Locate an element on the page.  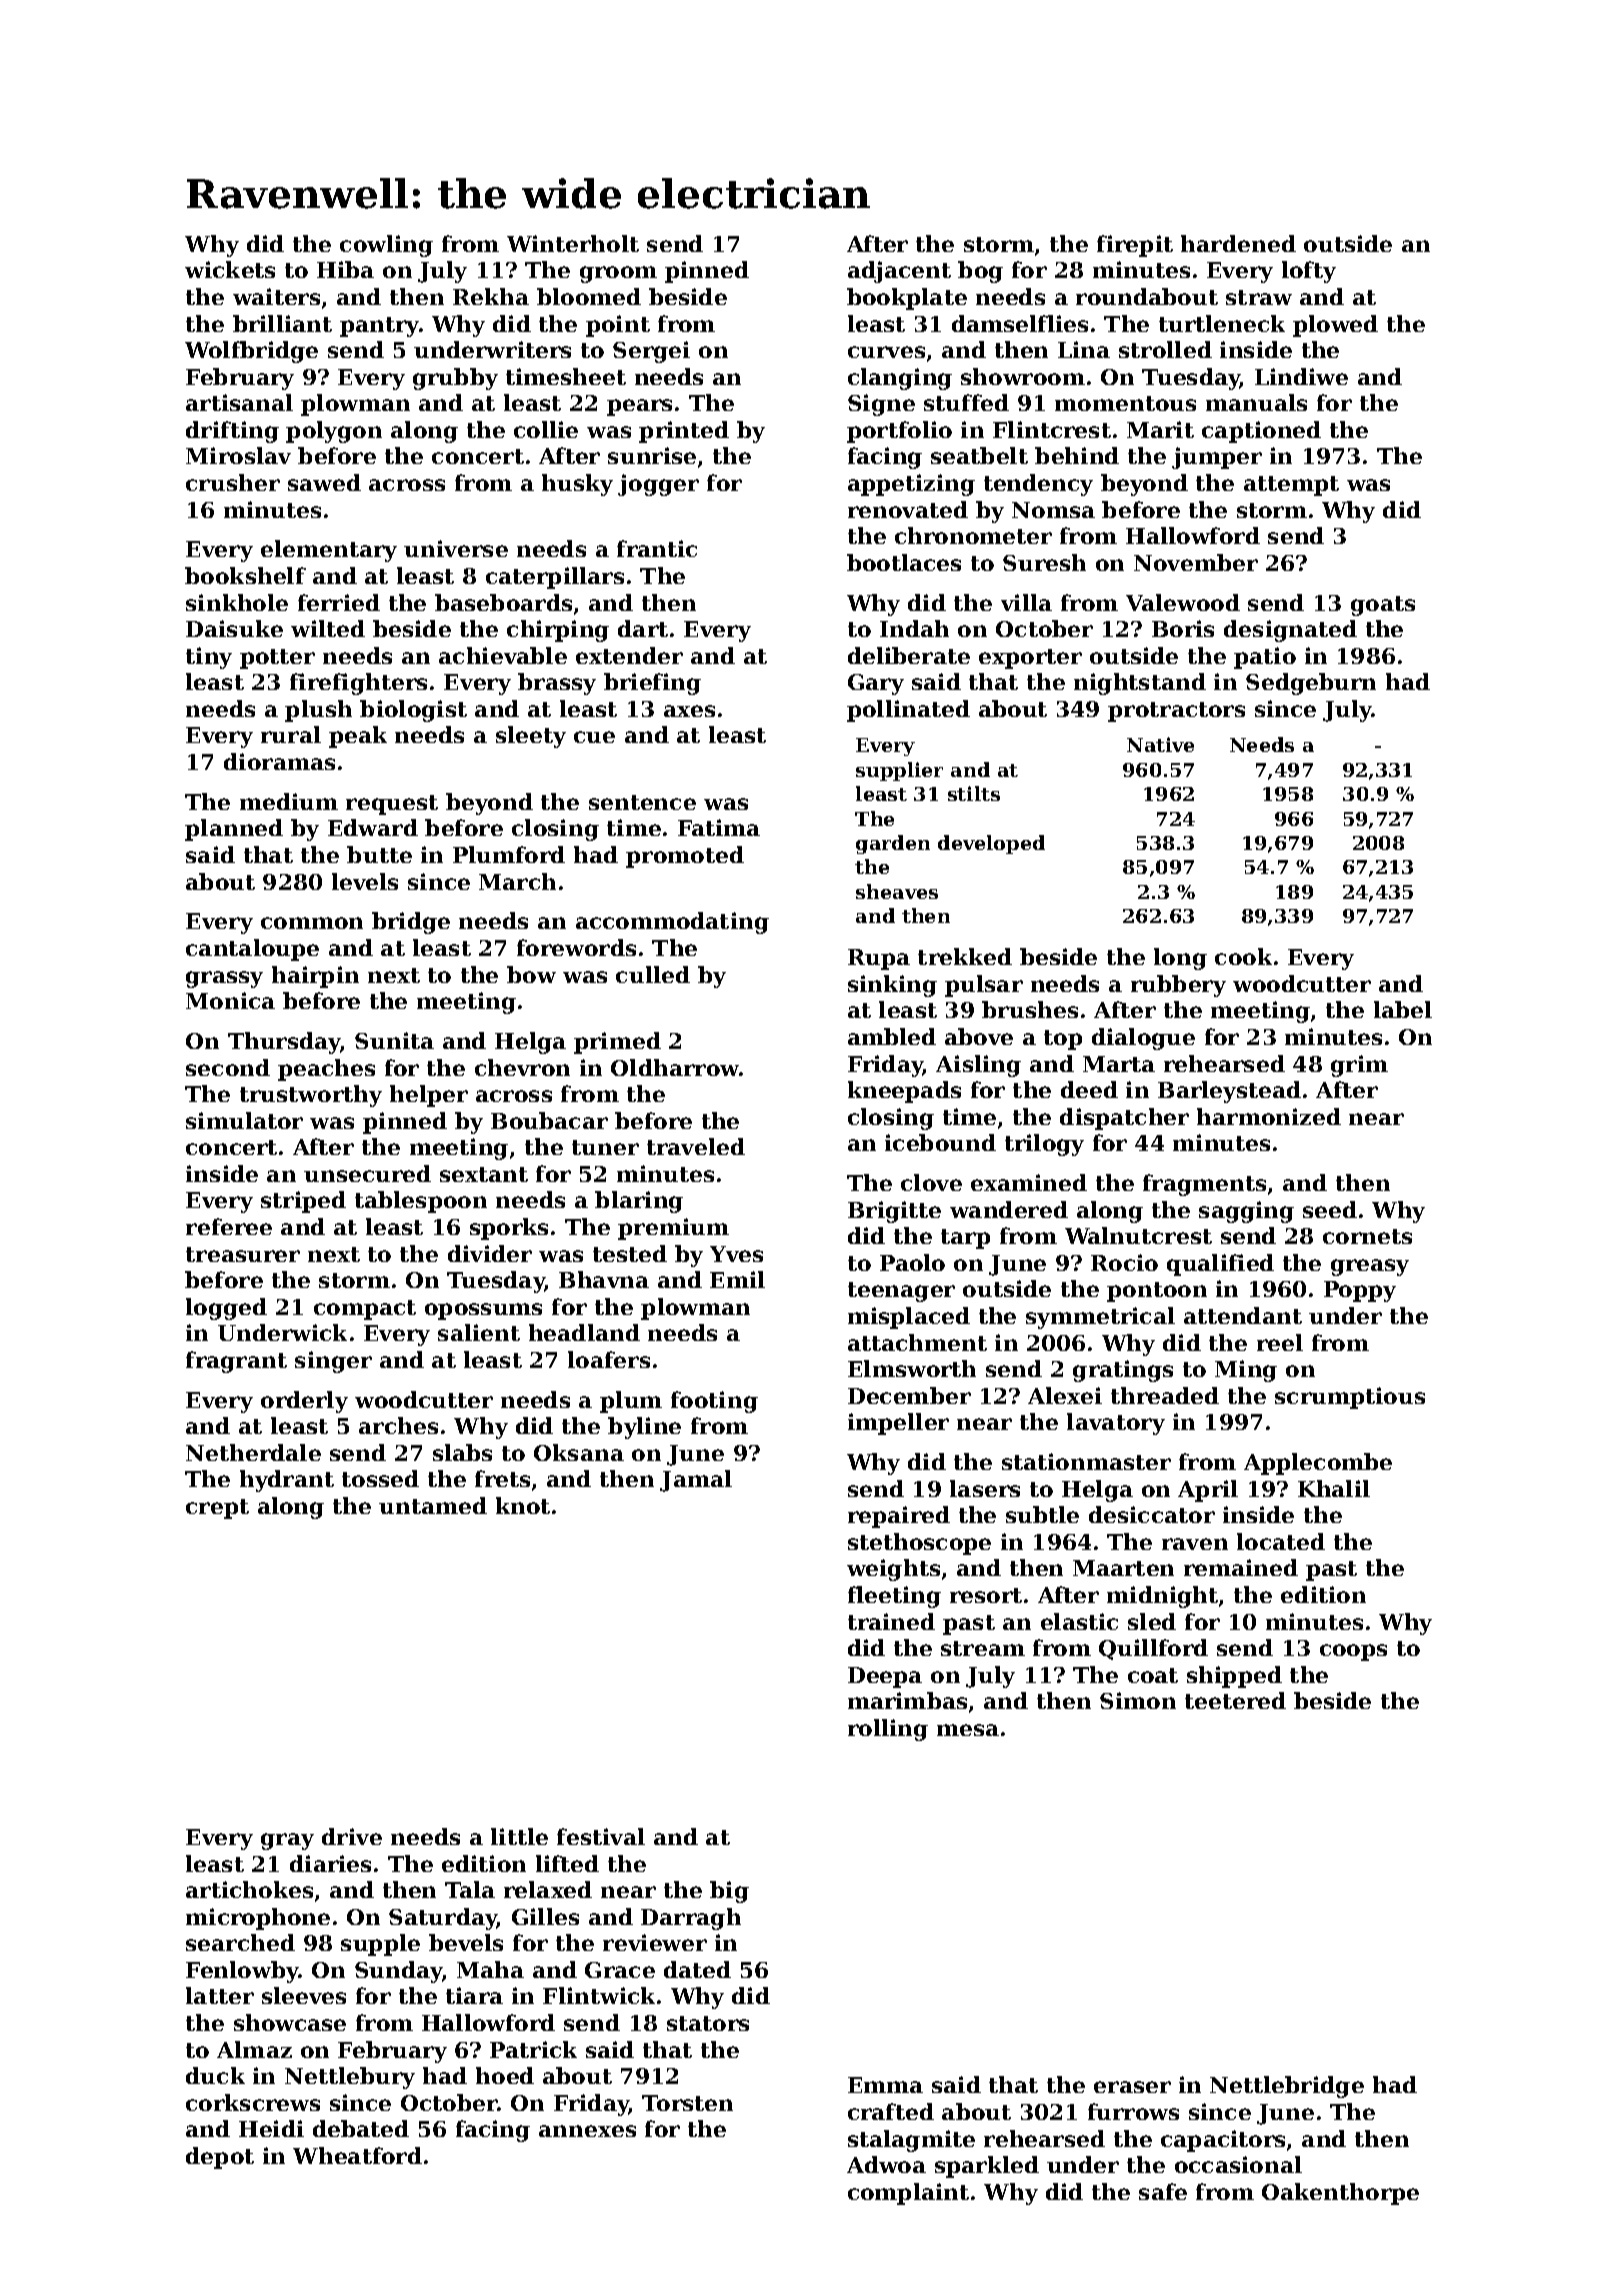
teetered is located at coordinates (1235, 1700).
